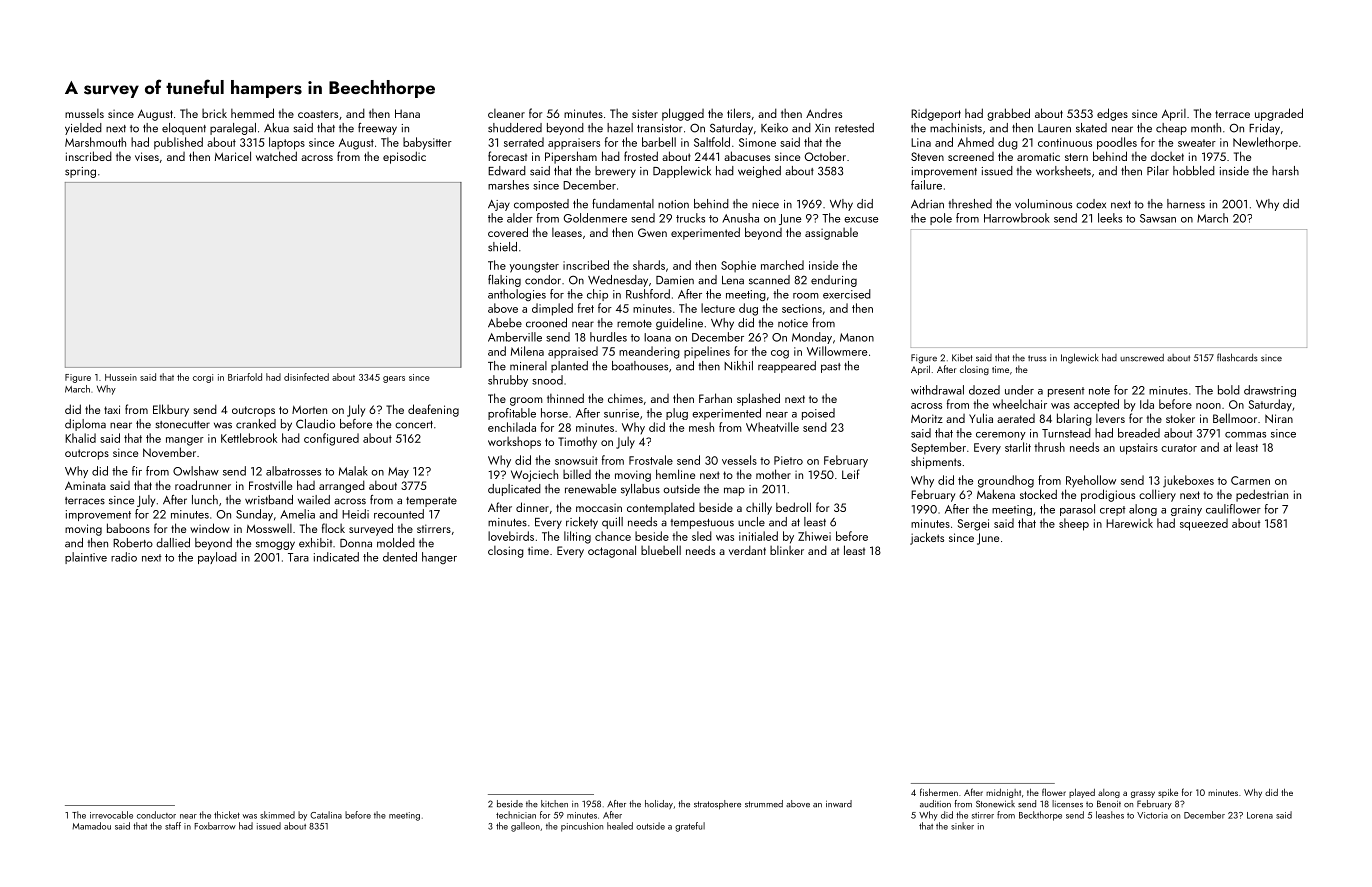 This page has width=1372, height=887. Describe the element at coordinates (504, 281) in the page. I see `flaking` at that location.
